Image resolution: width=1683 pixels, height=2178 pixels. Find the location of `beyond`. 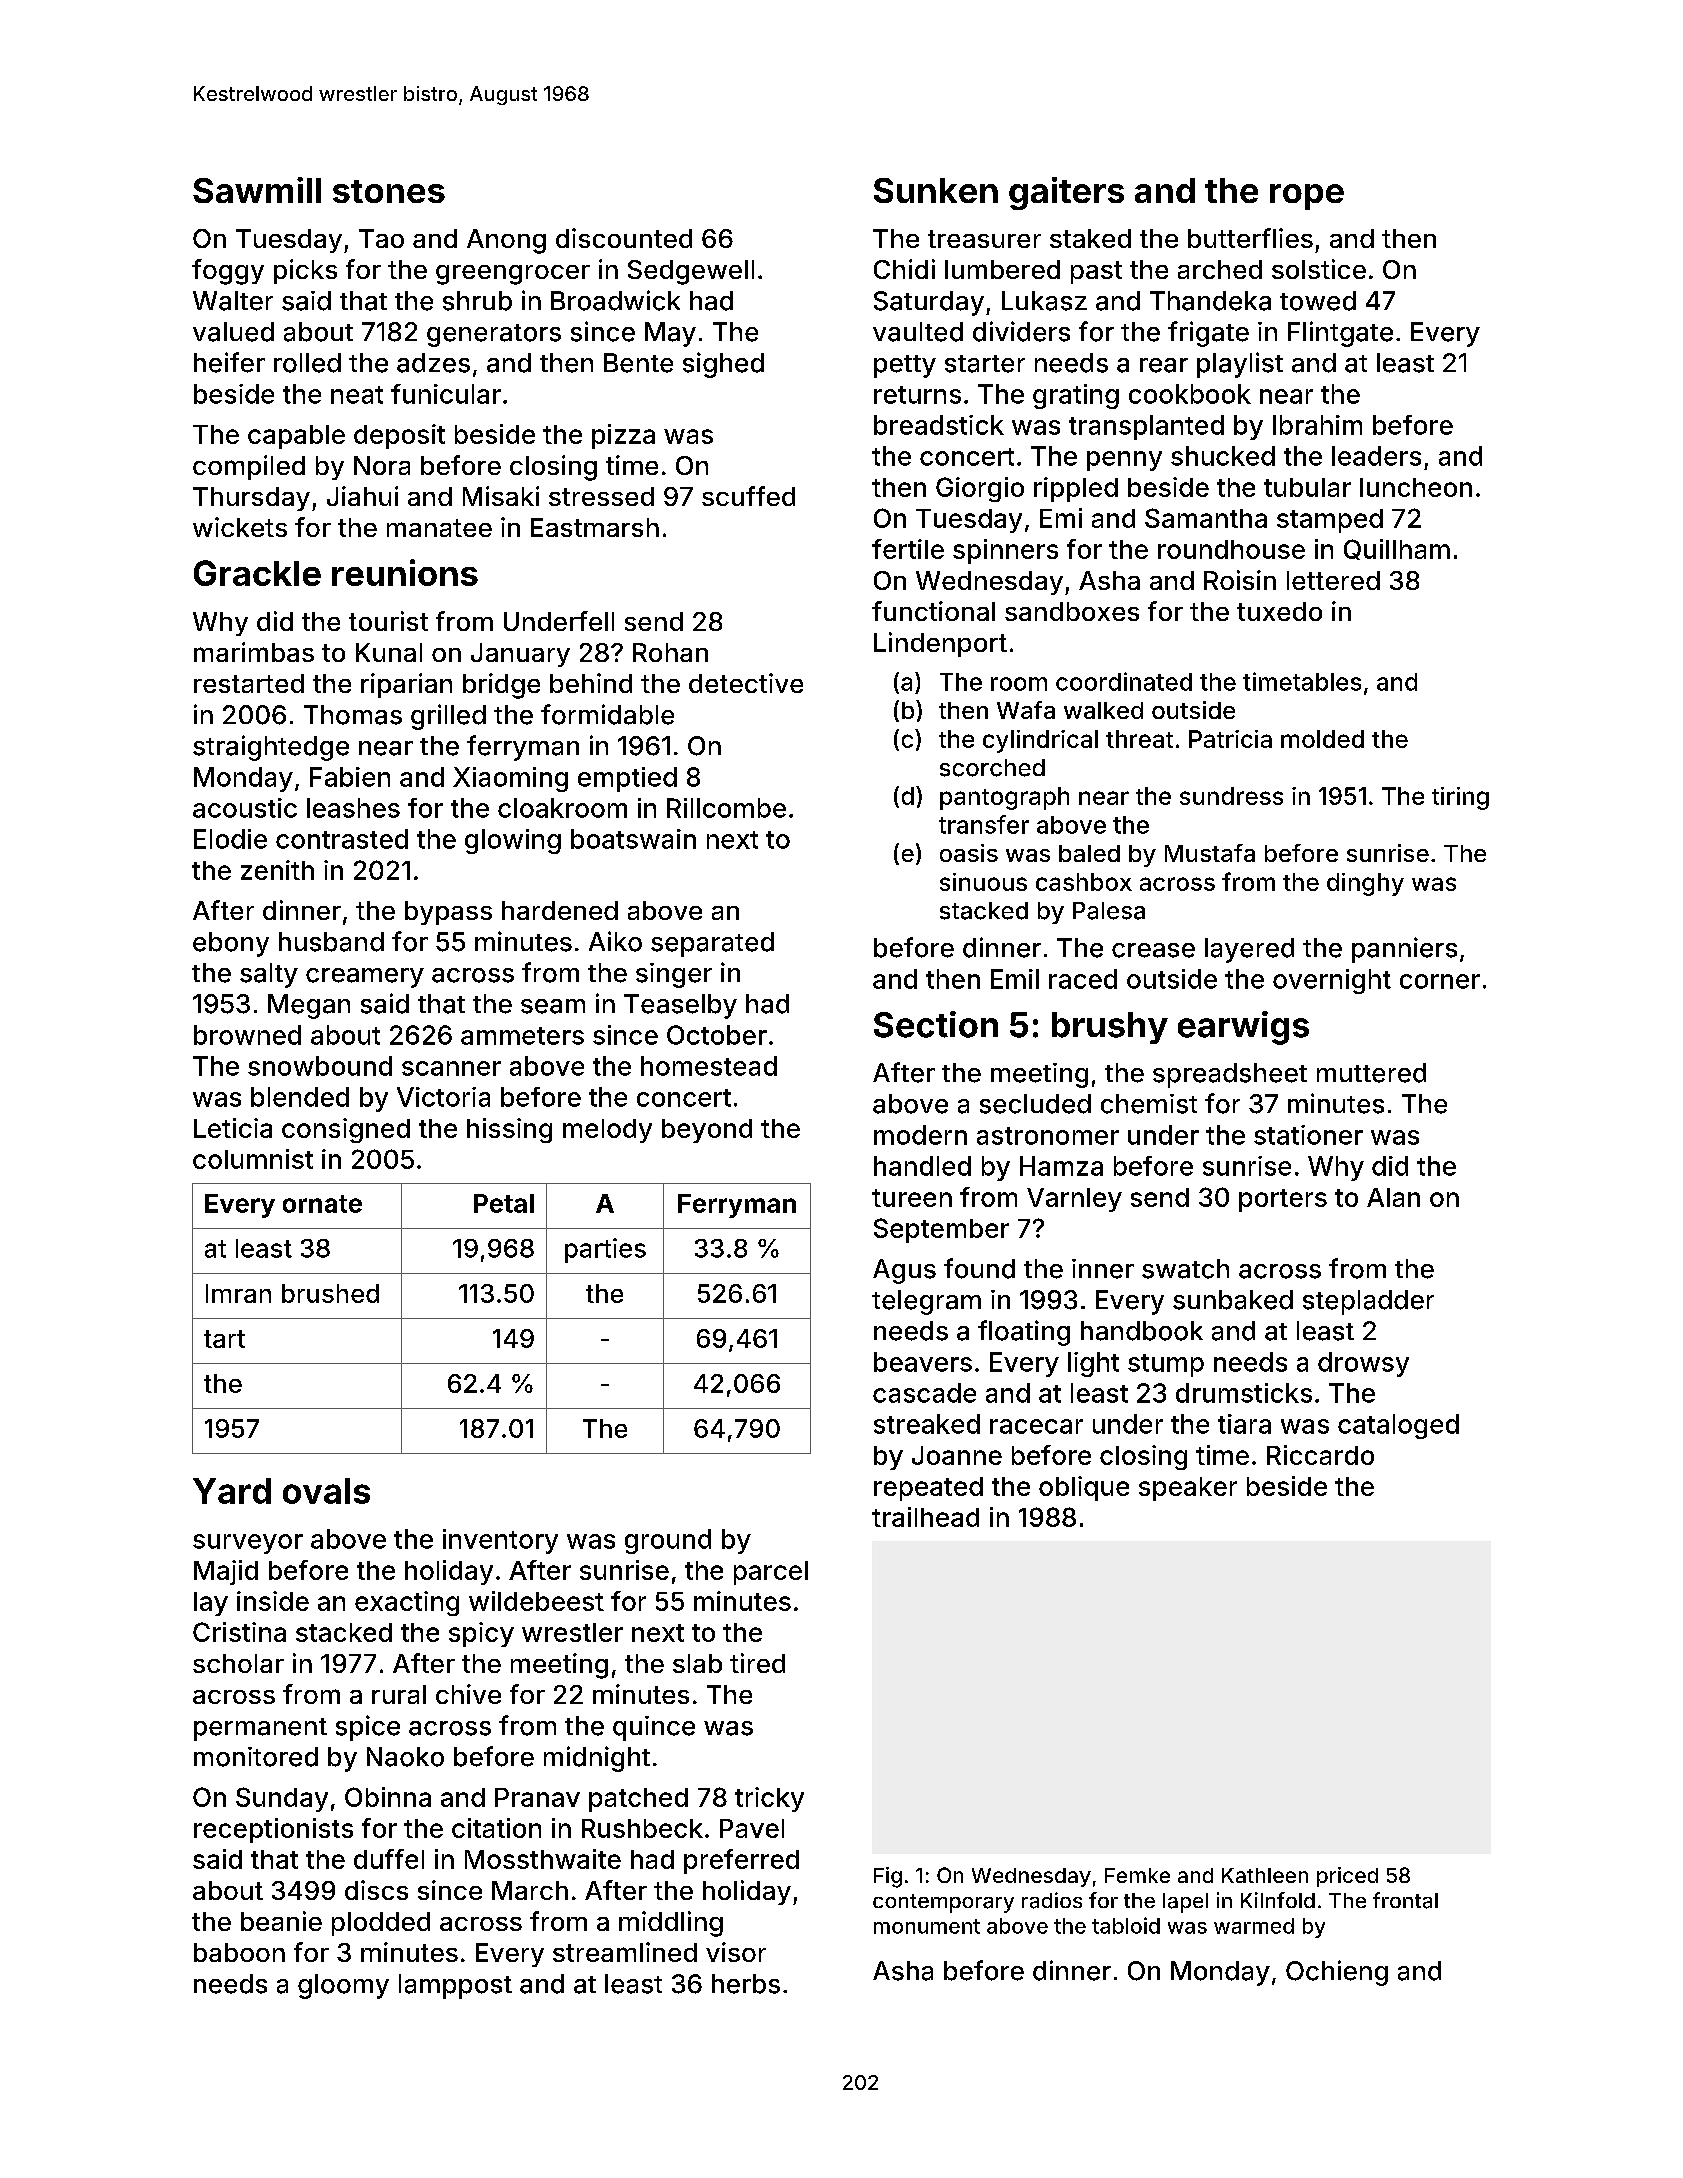

beyond is located at coordinates (707, 1131).
